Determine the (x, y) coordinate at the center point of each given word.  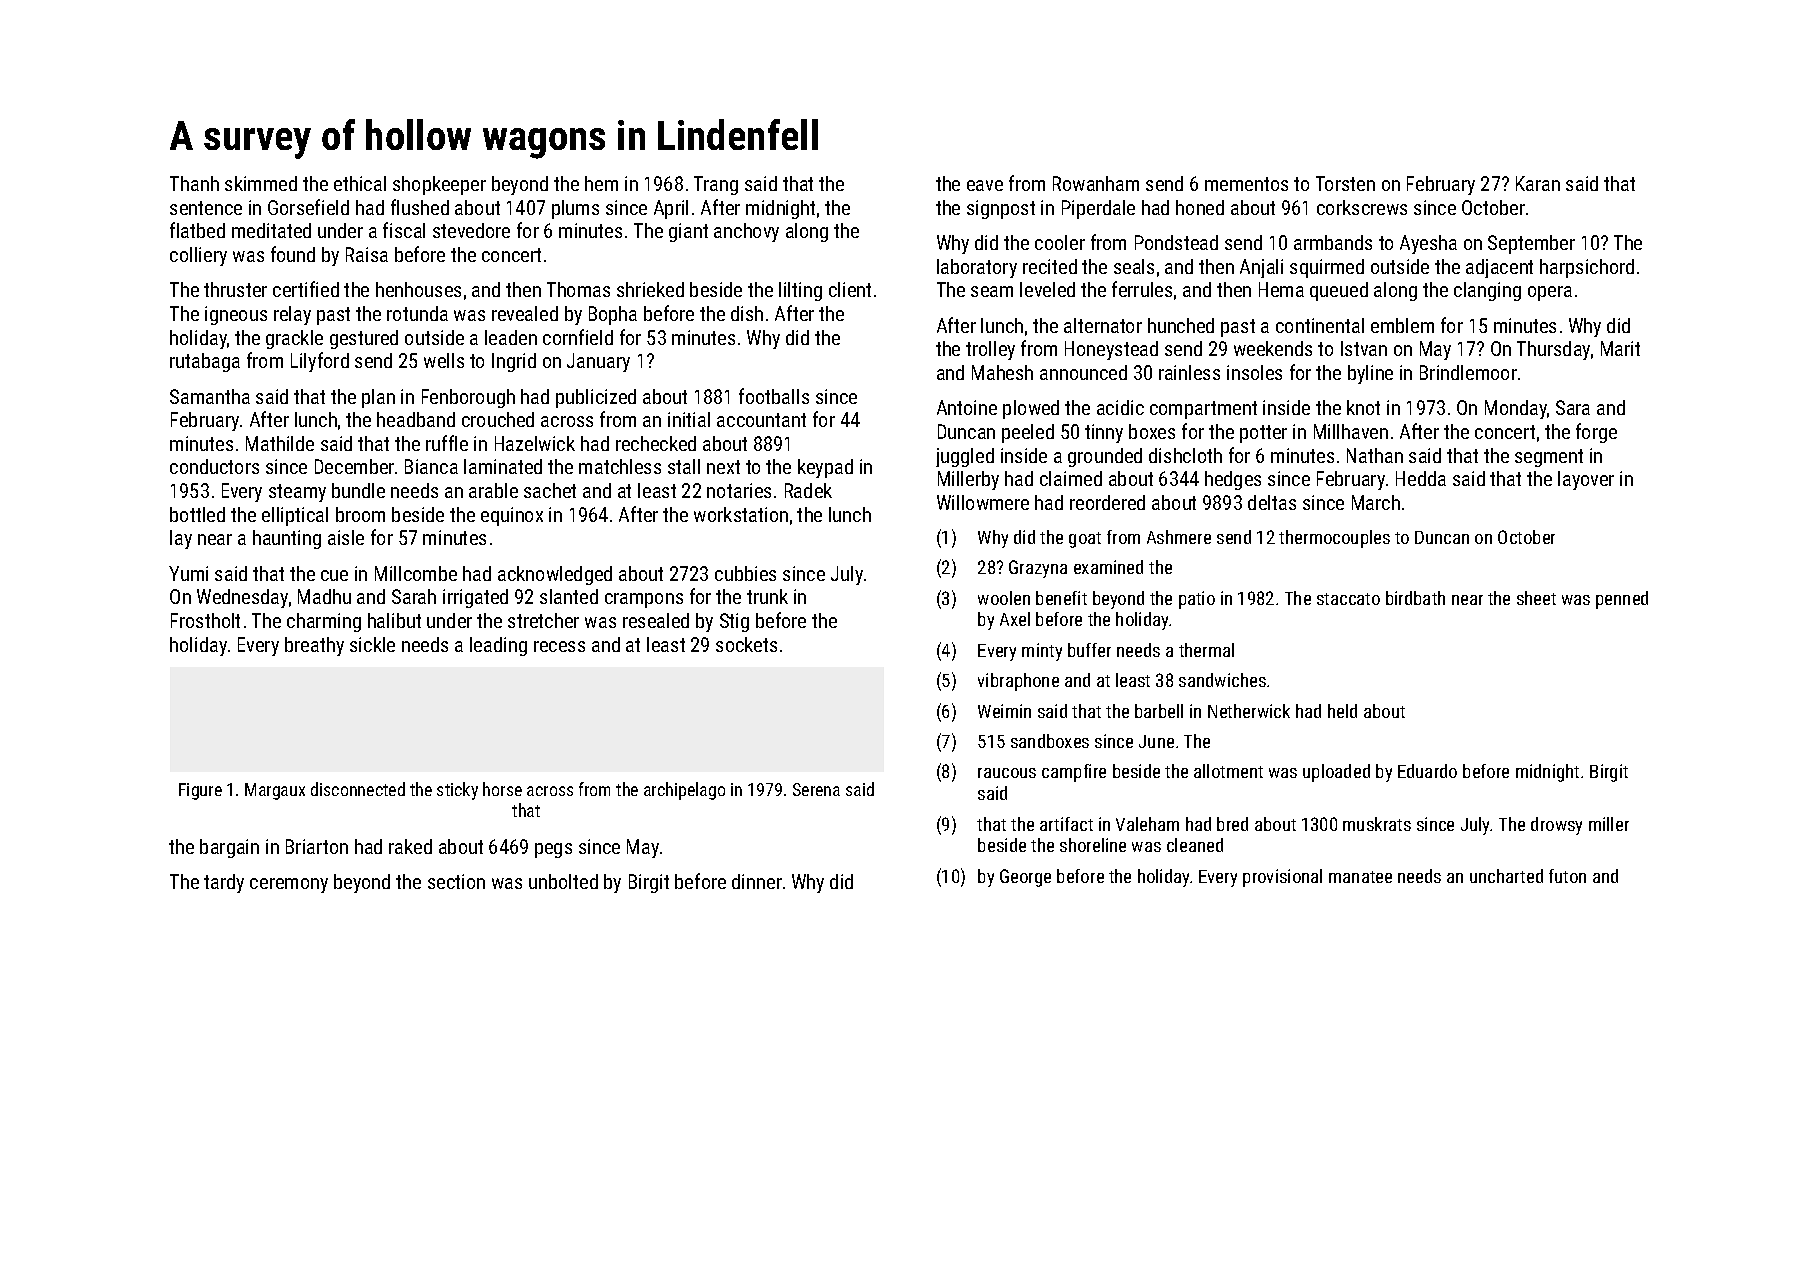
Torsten (1345, 183)
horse (502, 789)
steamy (297, 493)
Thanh (194, 183)
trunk (767, 596)
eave (985, 185)
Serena (816, 789)
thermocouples (1334, 539)
